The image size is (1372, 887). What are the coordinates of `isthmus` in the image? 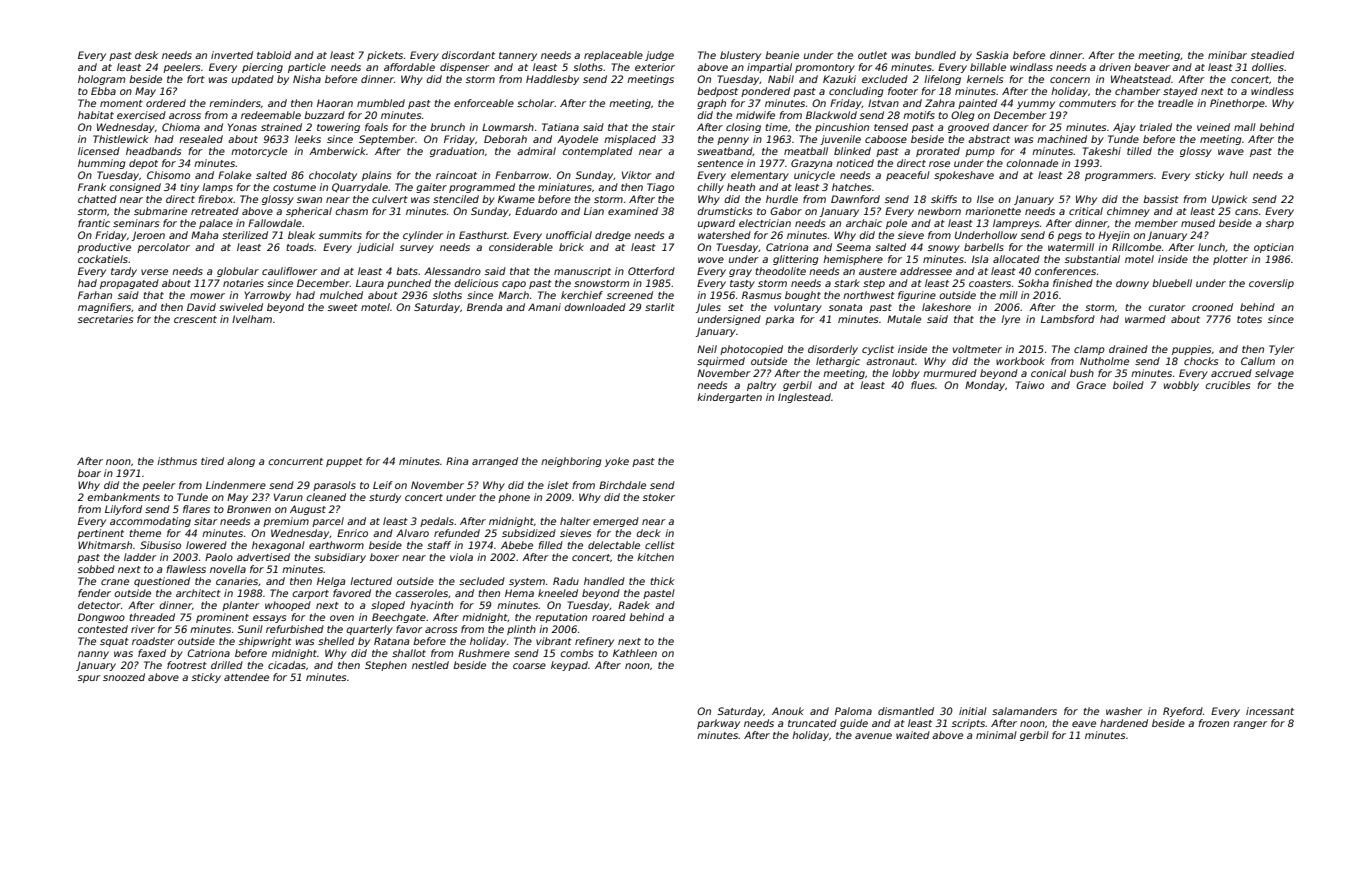 It's located at (177, 461).
